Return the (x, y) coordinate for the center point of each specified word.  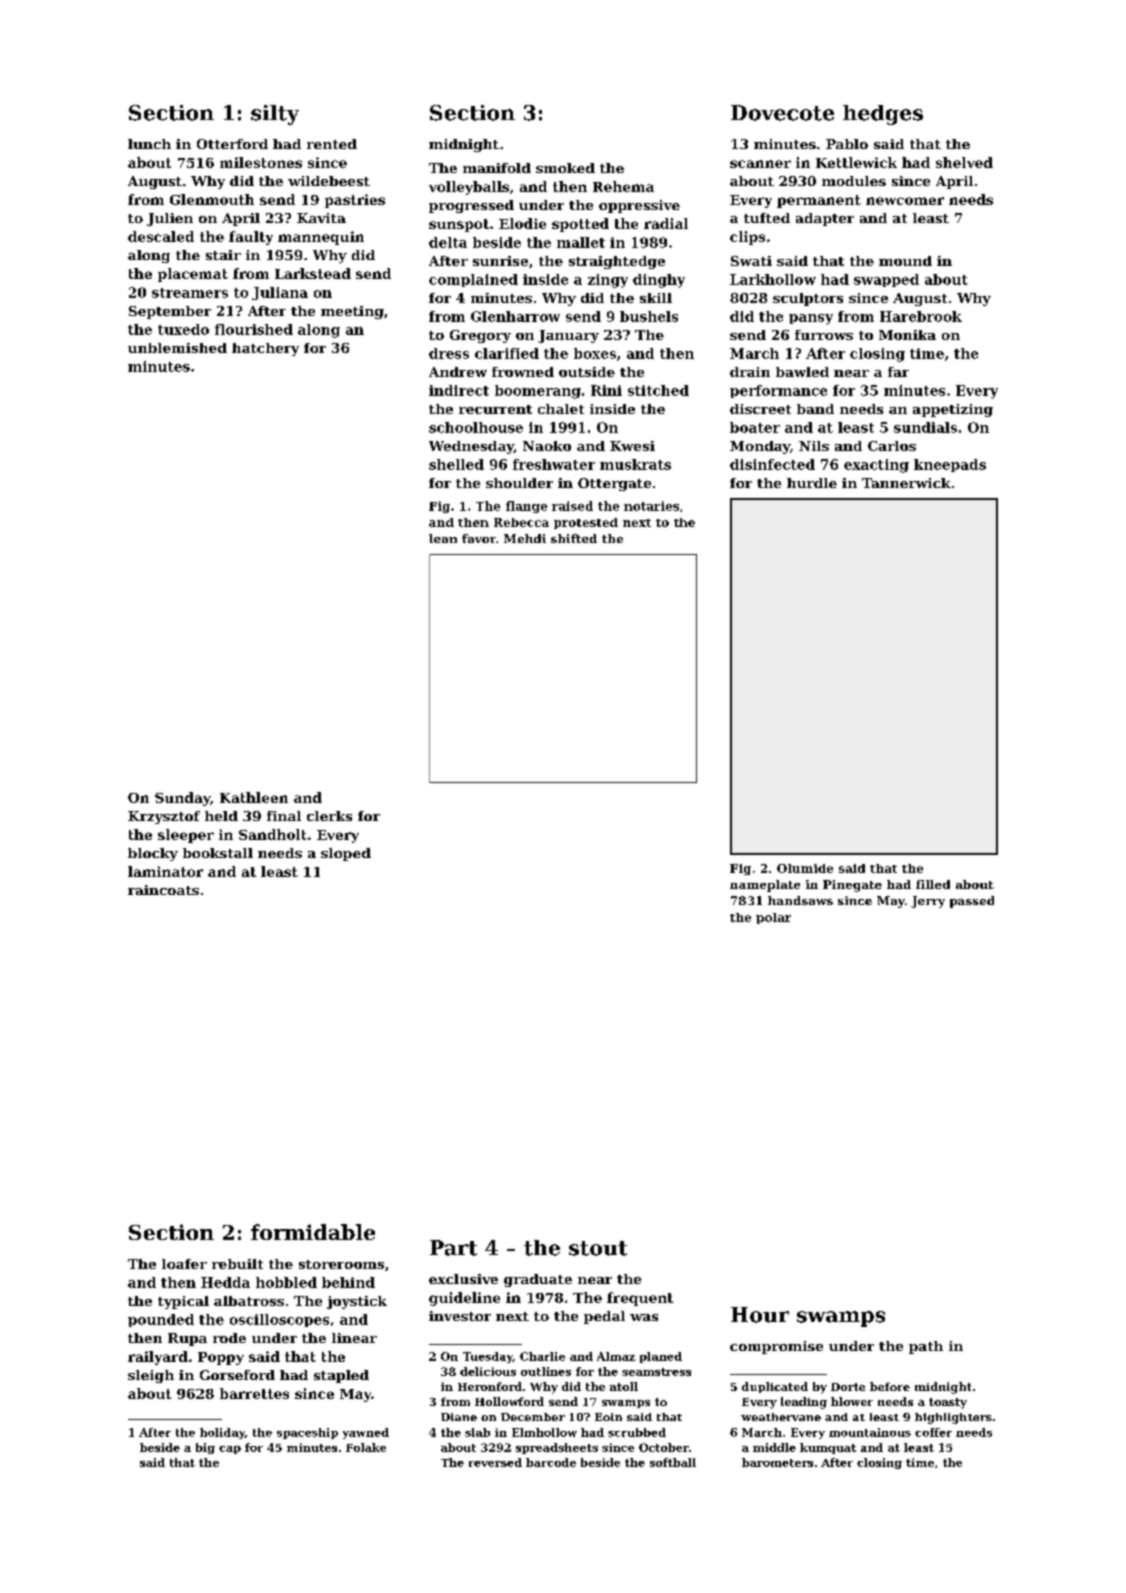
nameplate (765, 886)
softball (673, 1462)
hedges (883, 115)
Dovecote (782, 113)
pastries (355, 201)
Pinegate (852, 886)
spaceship (307, 1433)
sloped (346, 854)
